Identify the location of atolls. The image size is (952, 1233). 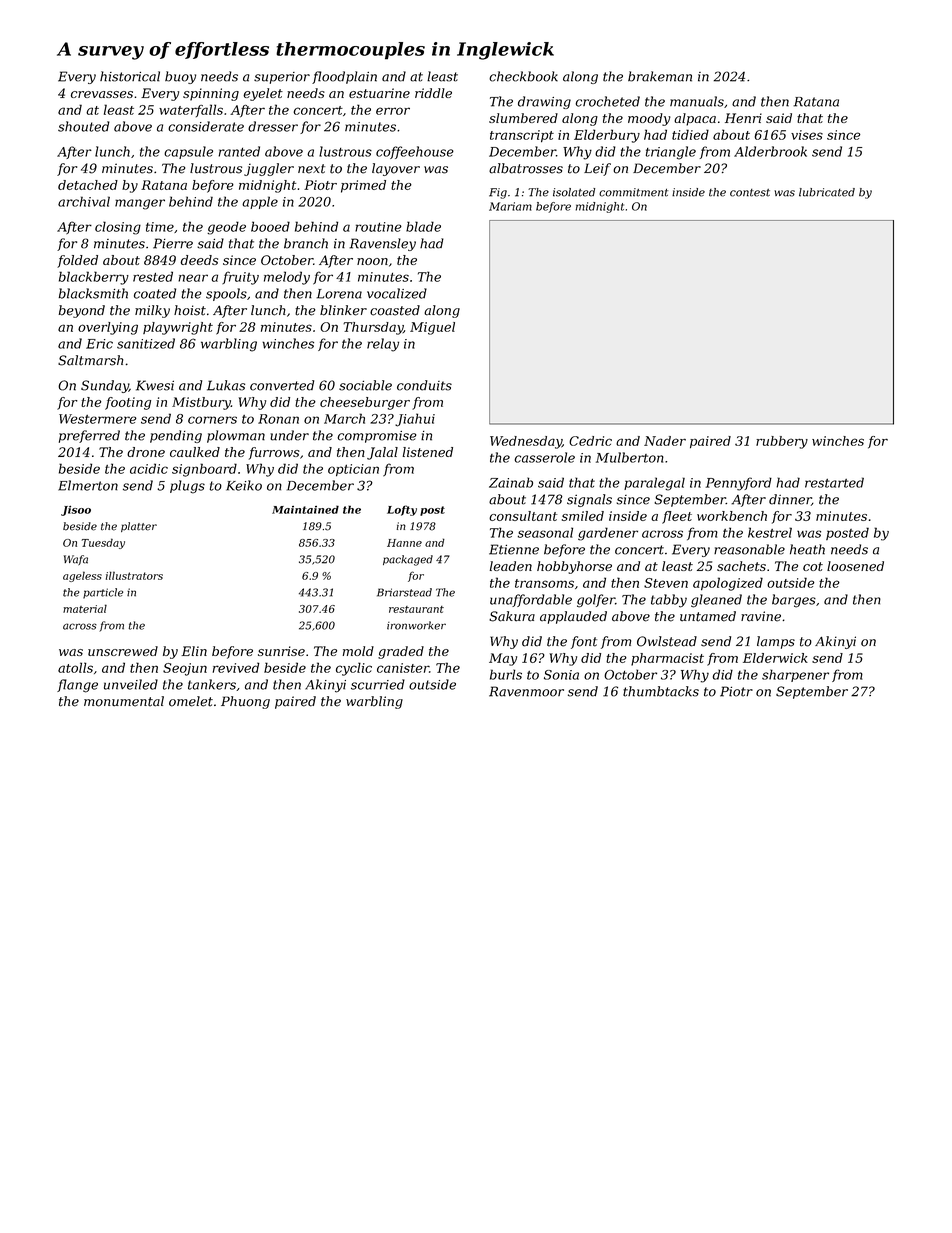
(75, 667).
